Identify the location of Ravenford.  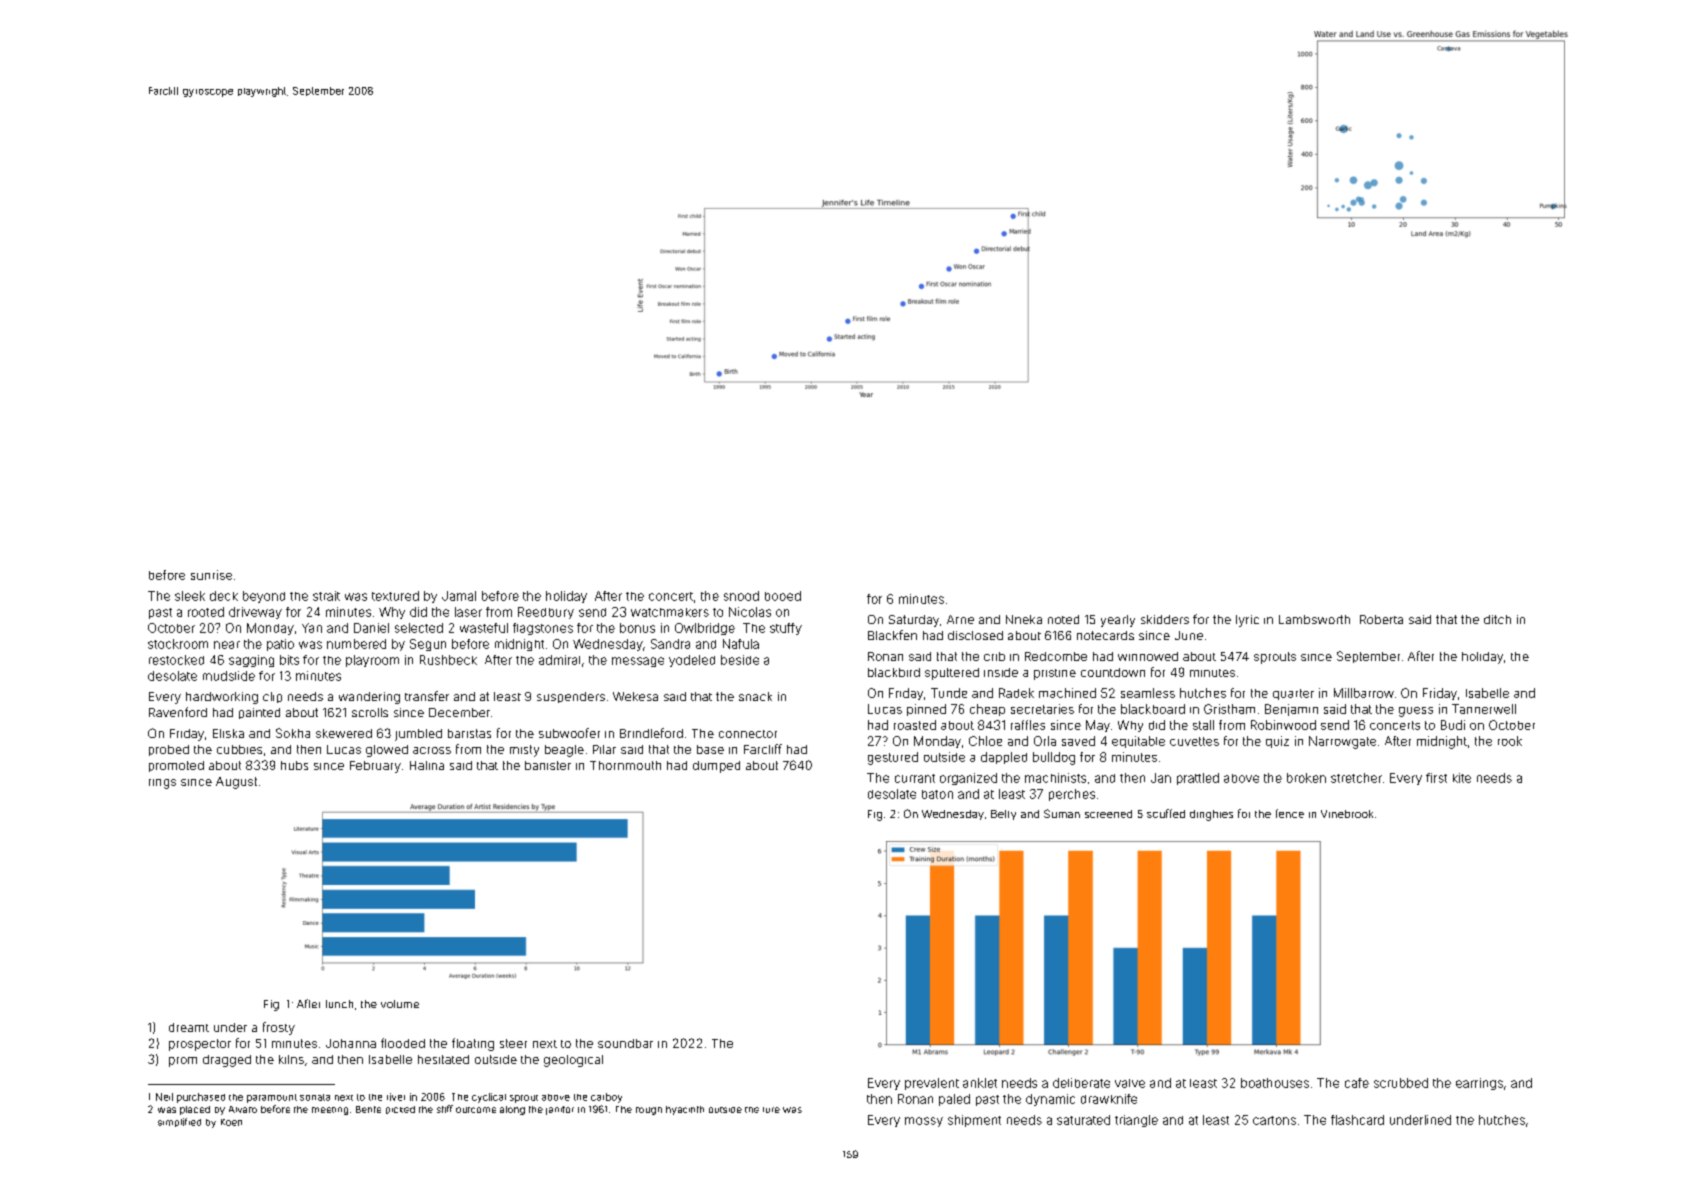
(178, 712).
